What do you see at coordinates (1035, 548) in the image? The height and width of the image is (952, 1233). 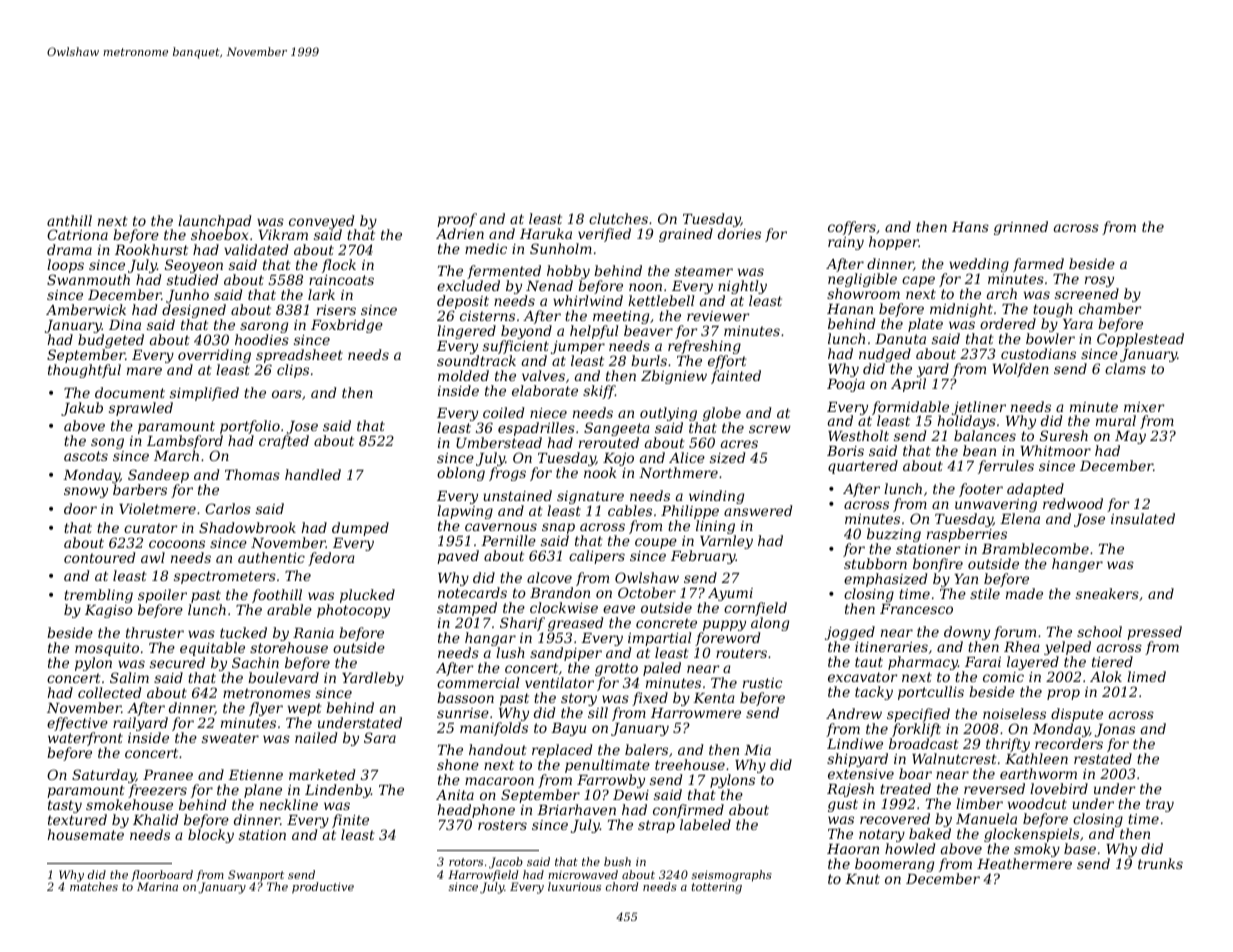 I see `Bramblecombe` at bounding box center [1035, 548].
